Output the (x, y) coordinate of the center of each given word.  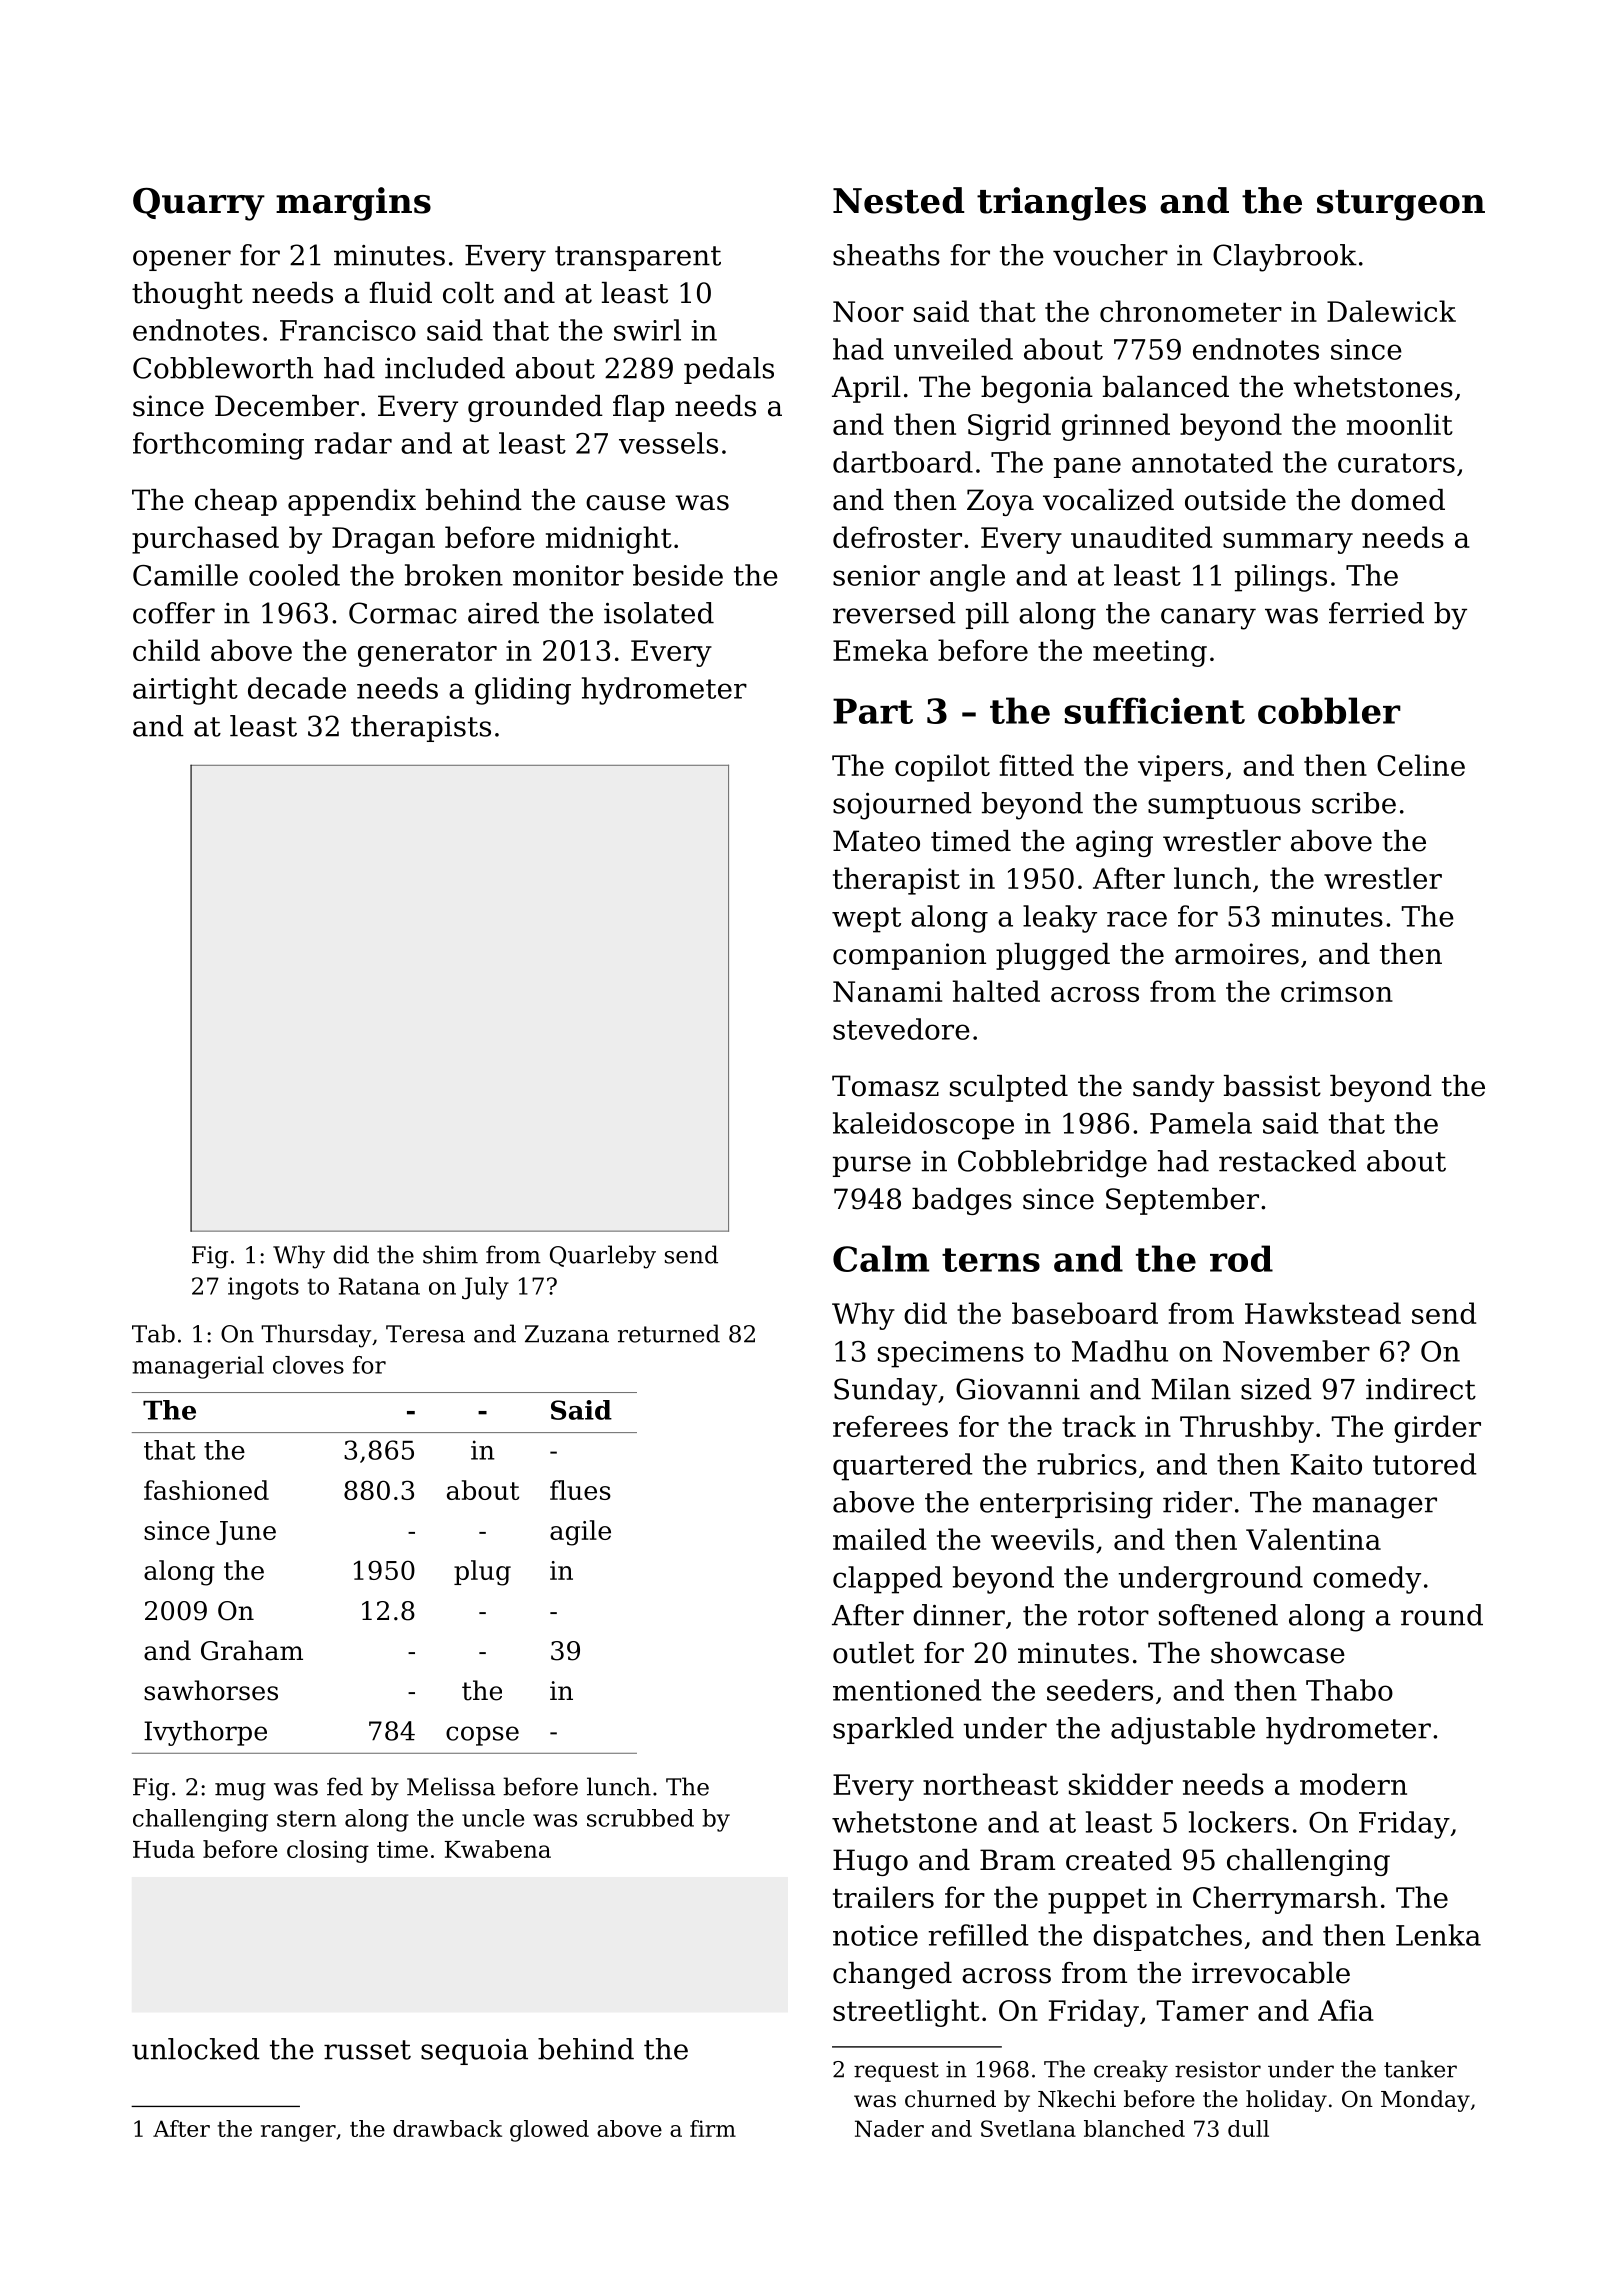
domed (1398, 500)
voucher (1110, 255)
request (896, 2072)
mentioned (907, 1690)
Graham (252, 1650)
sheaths (886, 255)
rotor (1113, 1616)
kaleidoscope (923, 1126)
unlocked (196, 2049)
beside (678, 575)
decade (297, 688)
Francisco (348, 330)
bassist (1272, 1086)
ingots (263, 1288)
